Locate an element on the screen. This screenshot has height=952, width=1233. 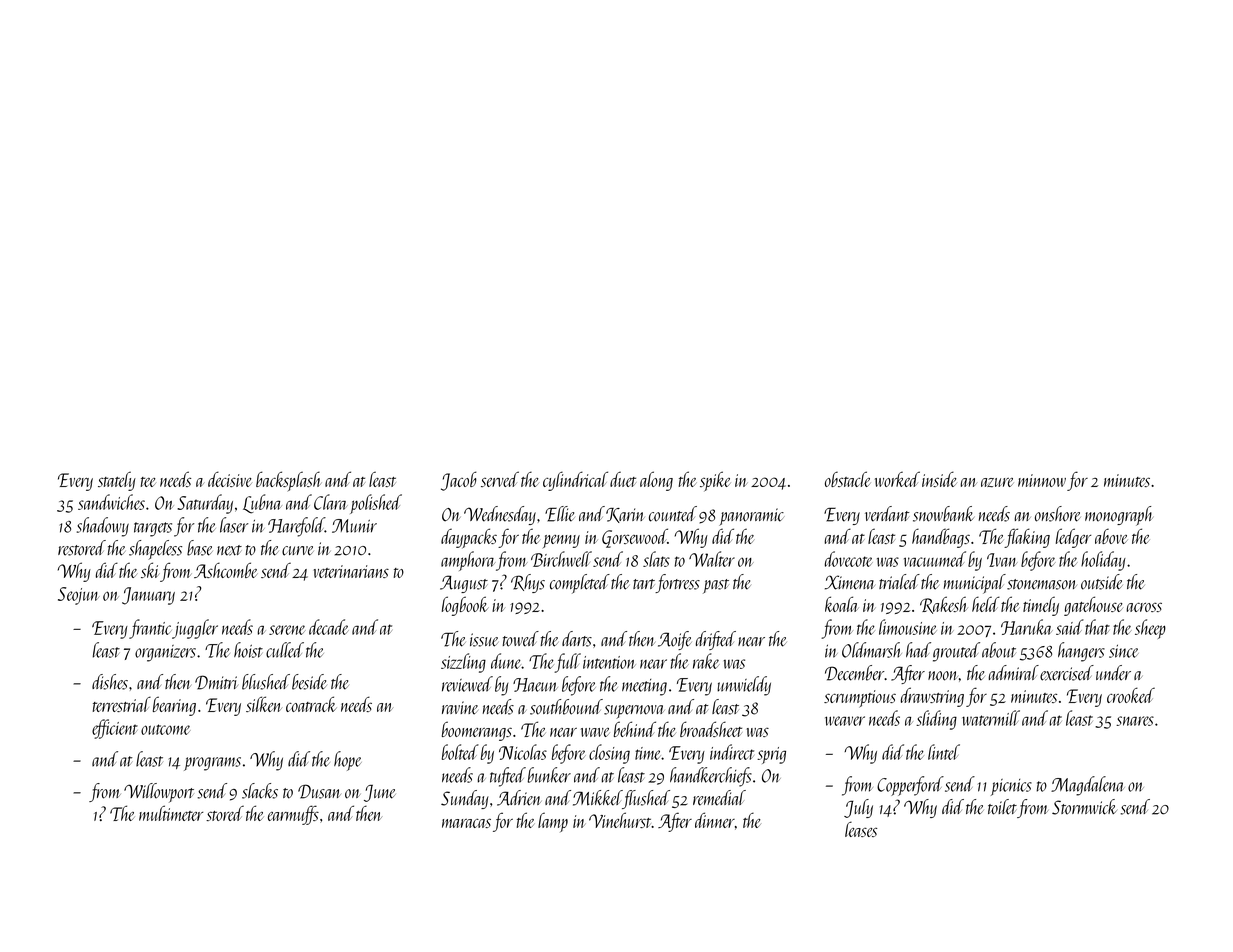
Copperford is located at coordinates (910, 786).
